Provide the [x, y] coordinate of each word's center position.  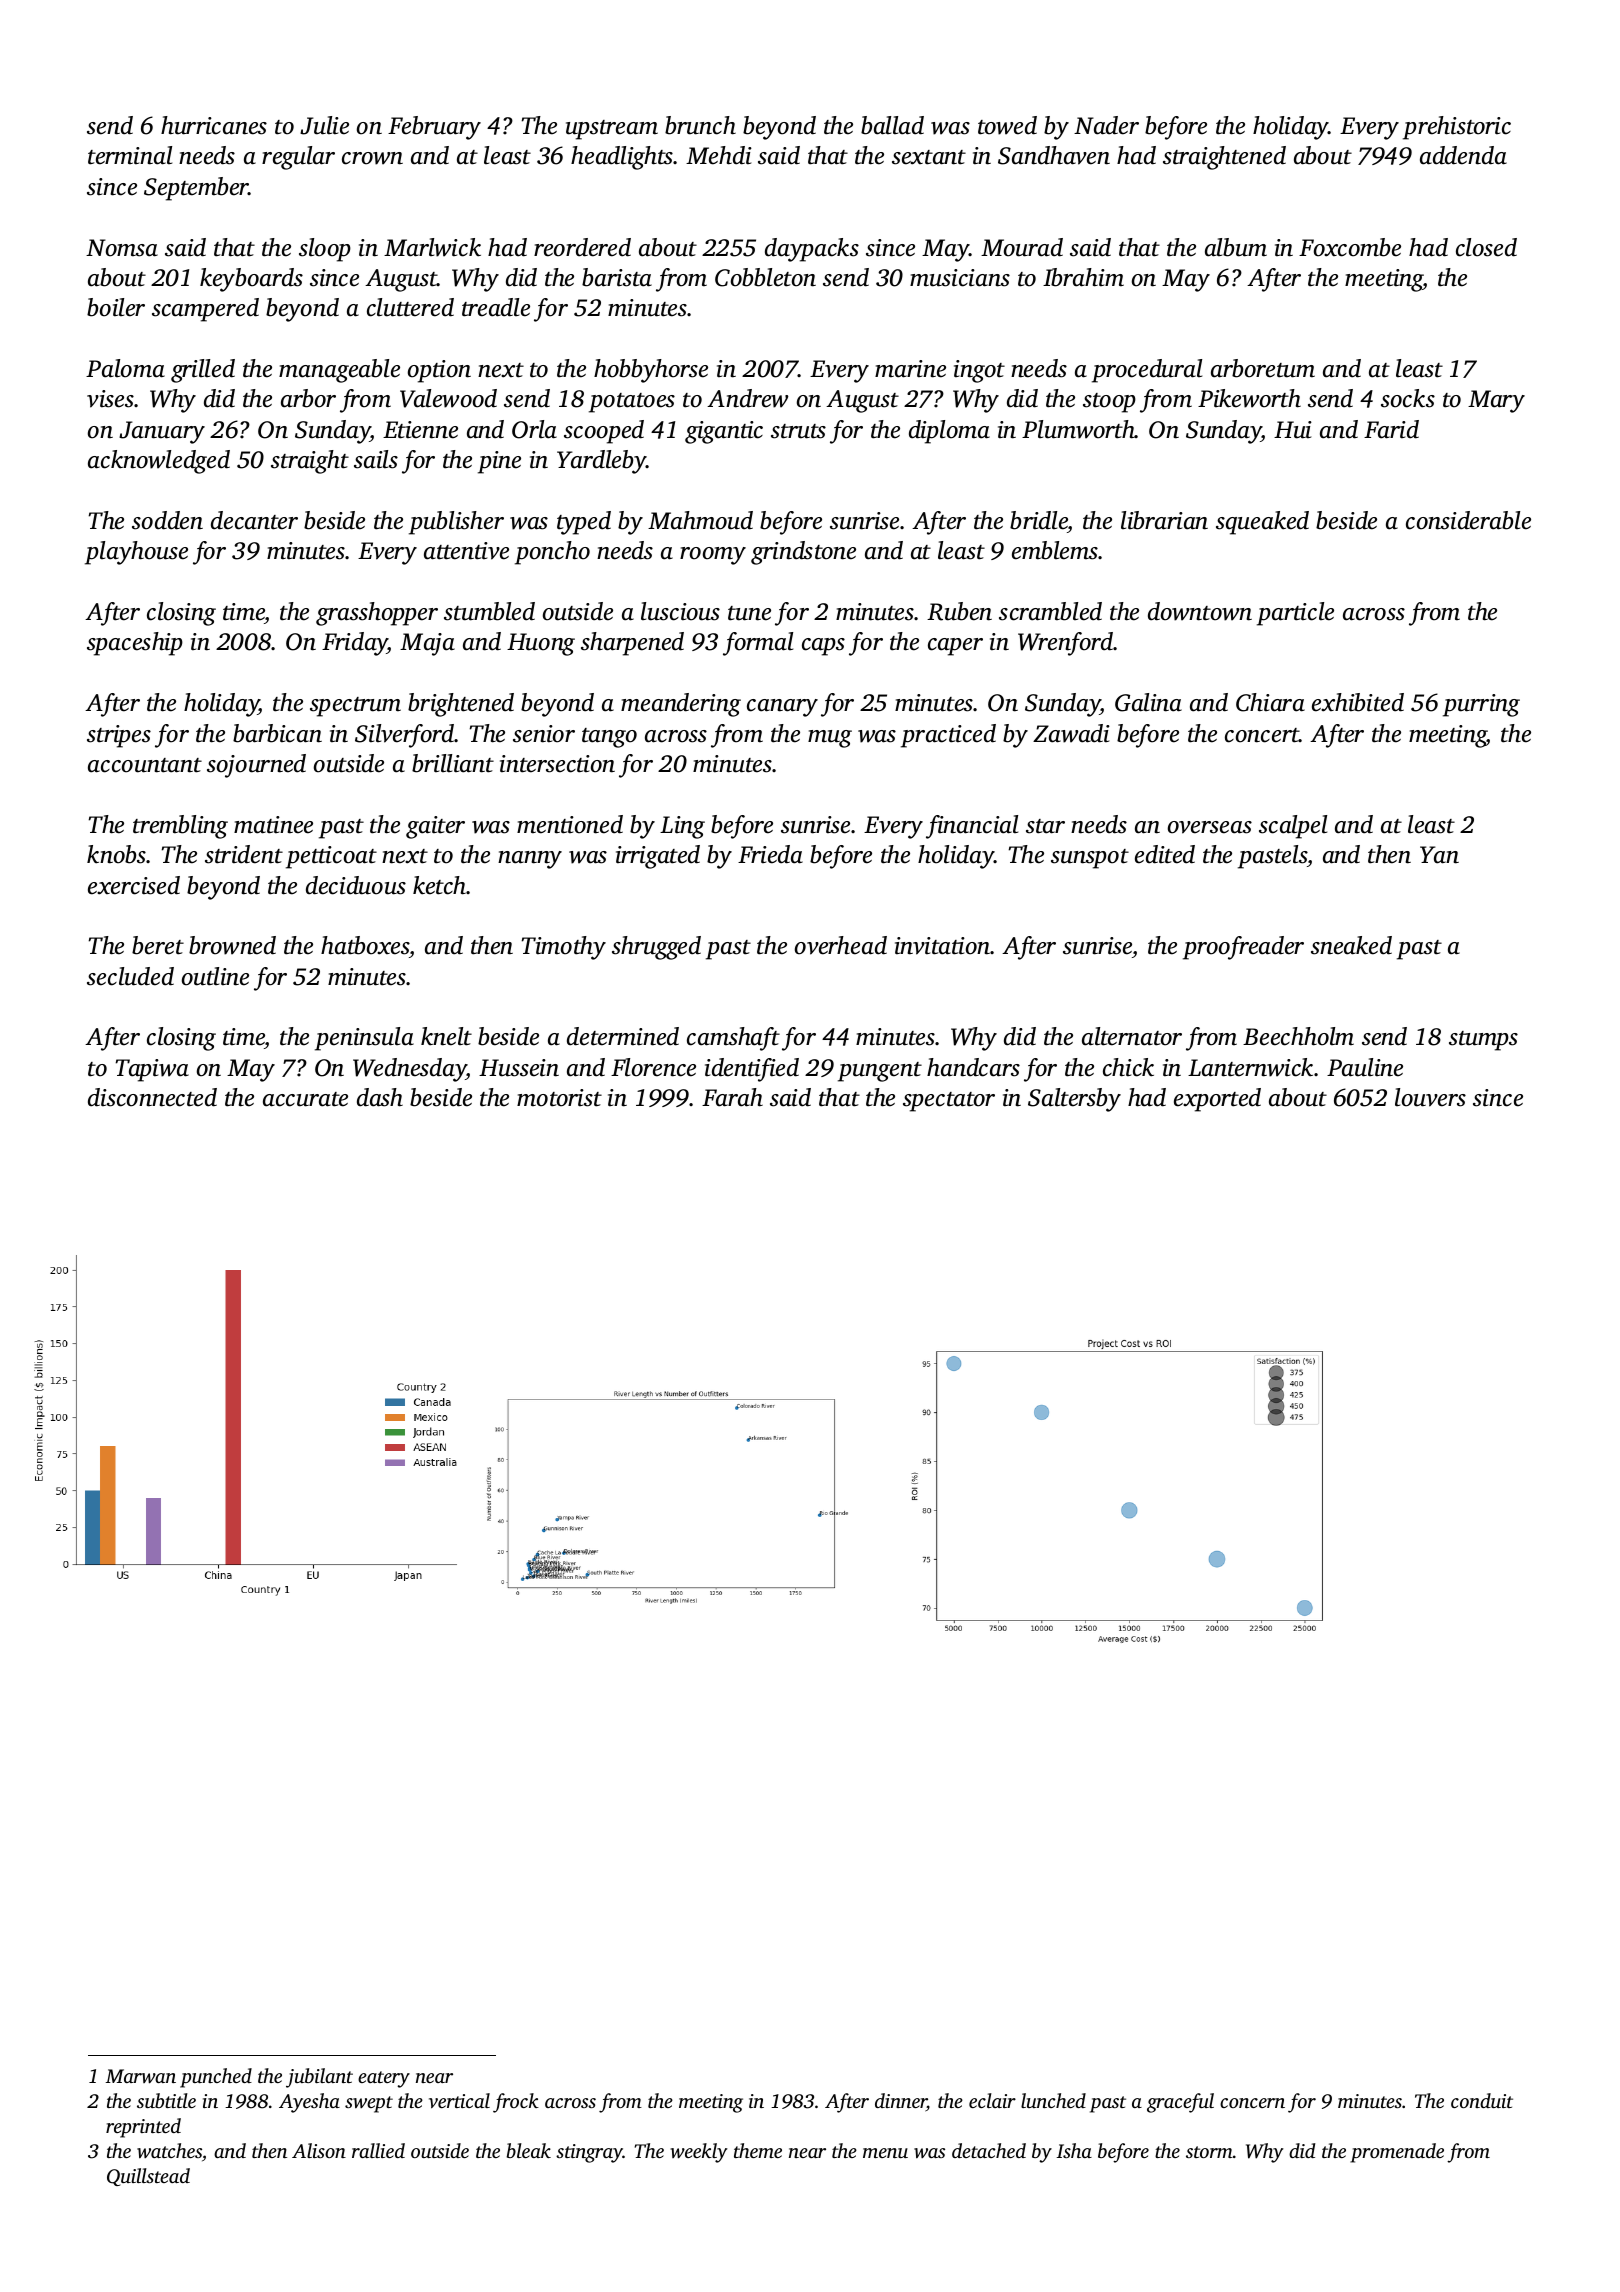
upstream [612, 130]
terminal [130, 155]
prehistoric [1457, 128]
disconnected [152, 1097]
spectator [949, 1102]
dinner [901, 2102]
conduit [1482, 2100]
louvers [1430, 1097]
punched [216, 2078]
